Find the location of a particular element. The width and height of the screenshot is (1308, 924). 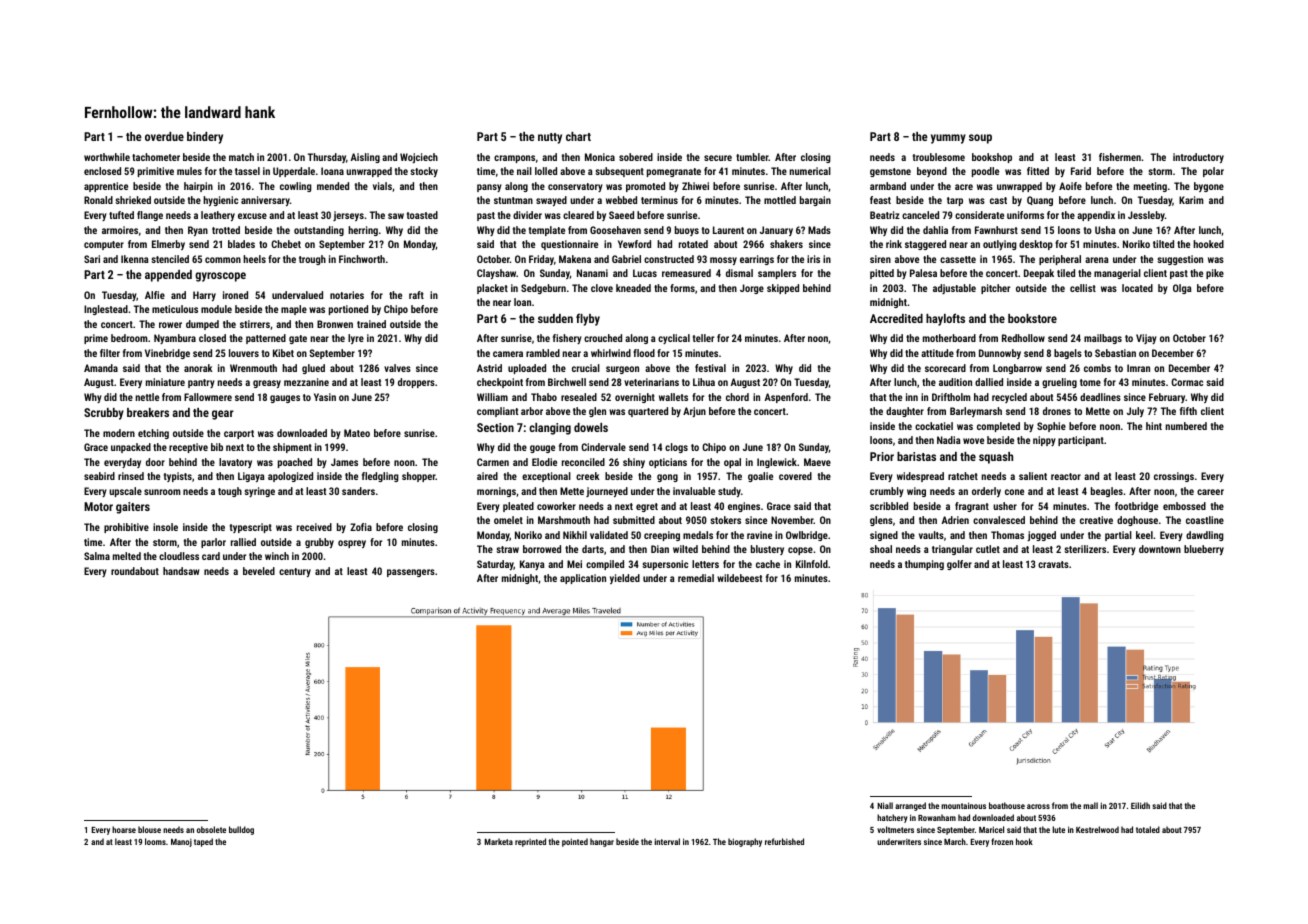

Eilidh is located at coordinates (1140, 805).
